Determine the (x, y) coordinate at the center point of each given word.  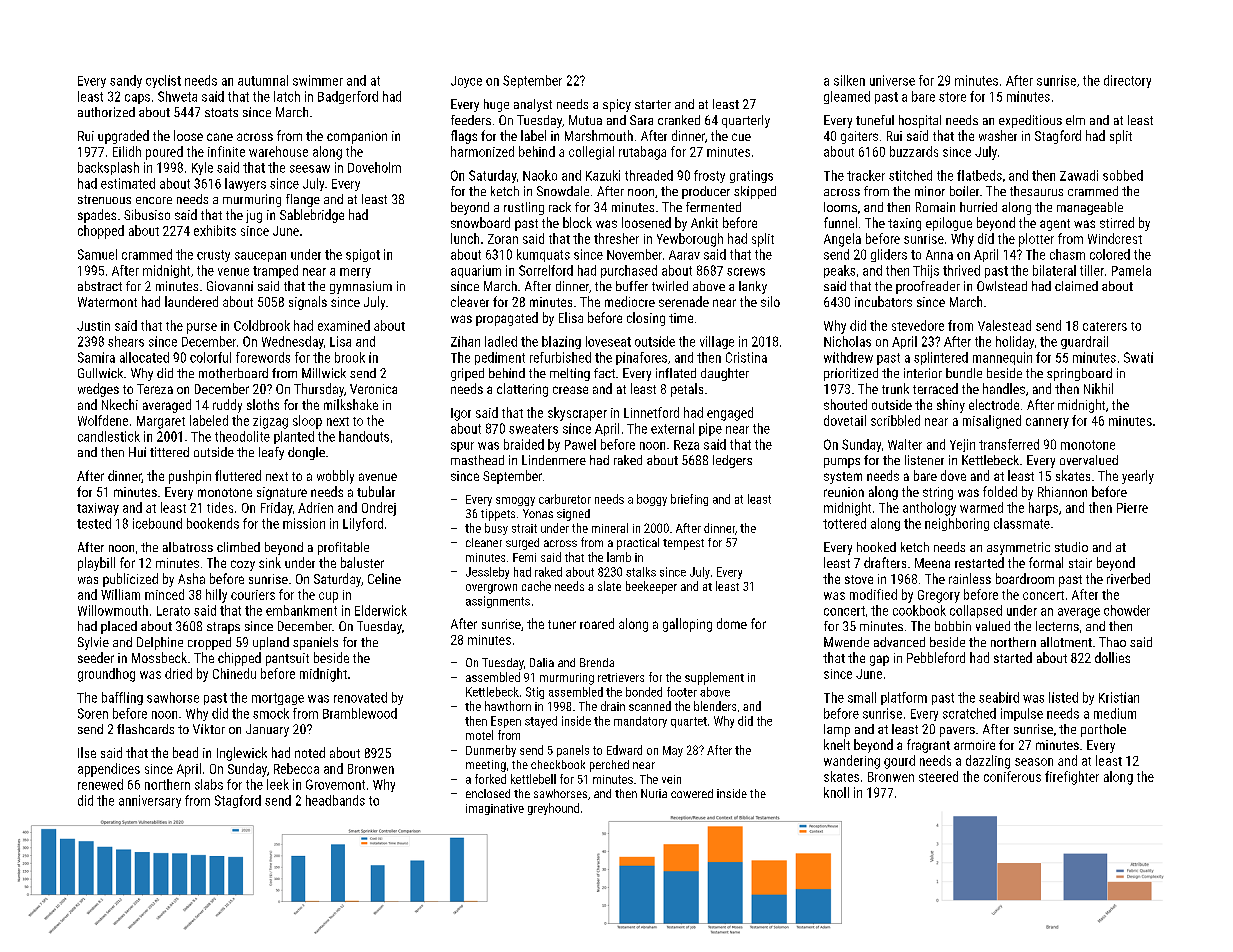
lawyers (245, 184)
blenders (715, 706)
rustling (524, 208)
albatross (188, 547)
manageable (1090, 208)
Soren (93, 713)
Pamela (1131, 270)
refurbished (560, 357)
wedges (98, 390)
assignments (498, 602)
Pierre (1132, 508)
